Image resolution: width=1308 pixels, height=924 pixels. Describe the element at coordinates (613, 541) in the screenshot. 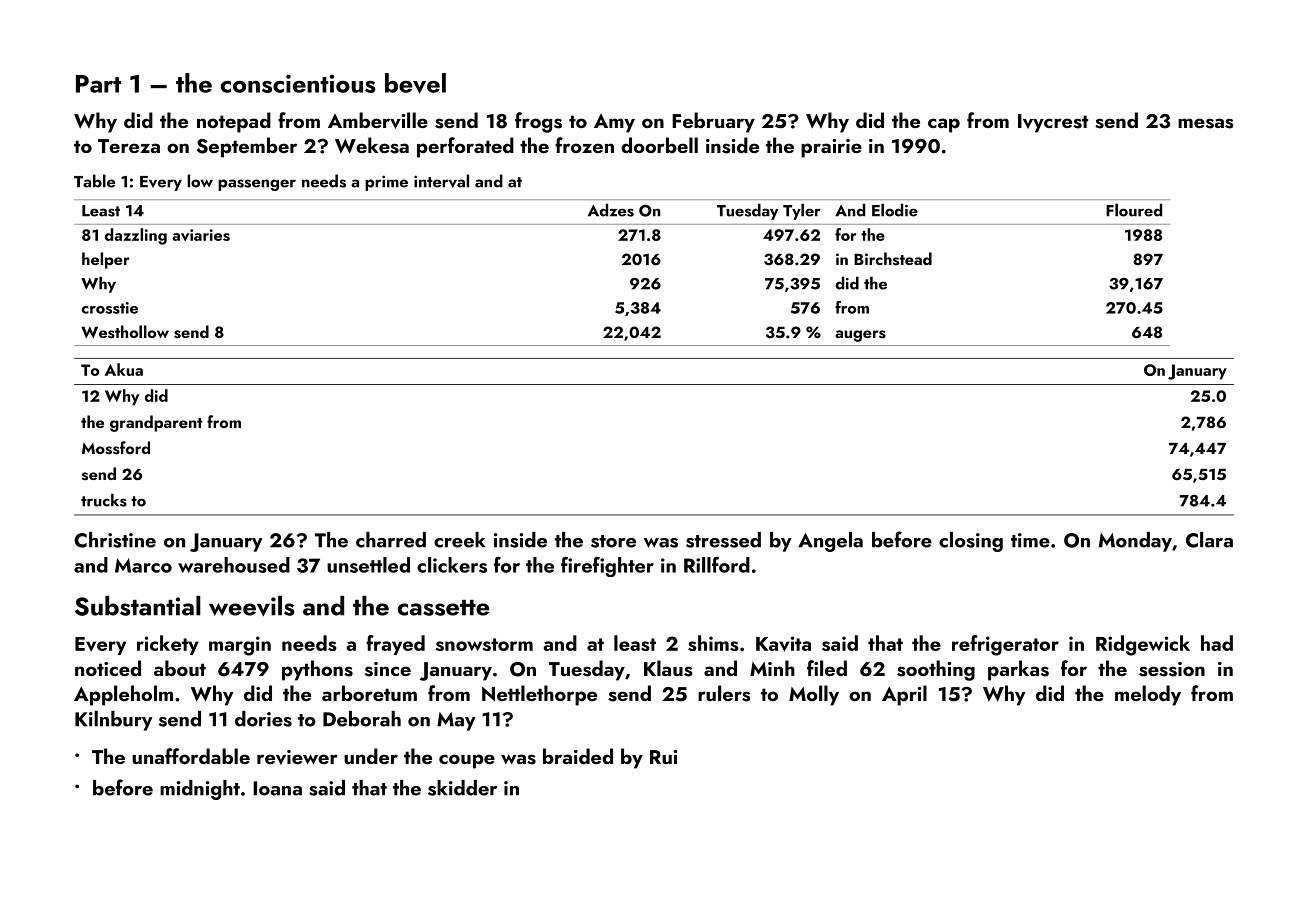

I see `store` at that location.
